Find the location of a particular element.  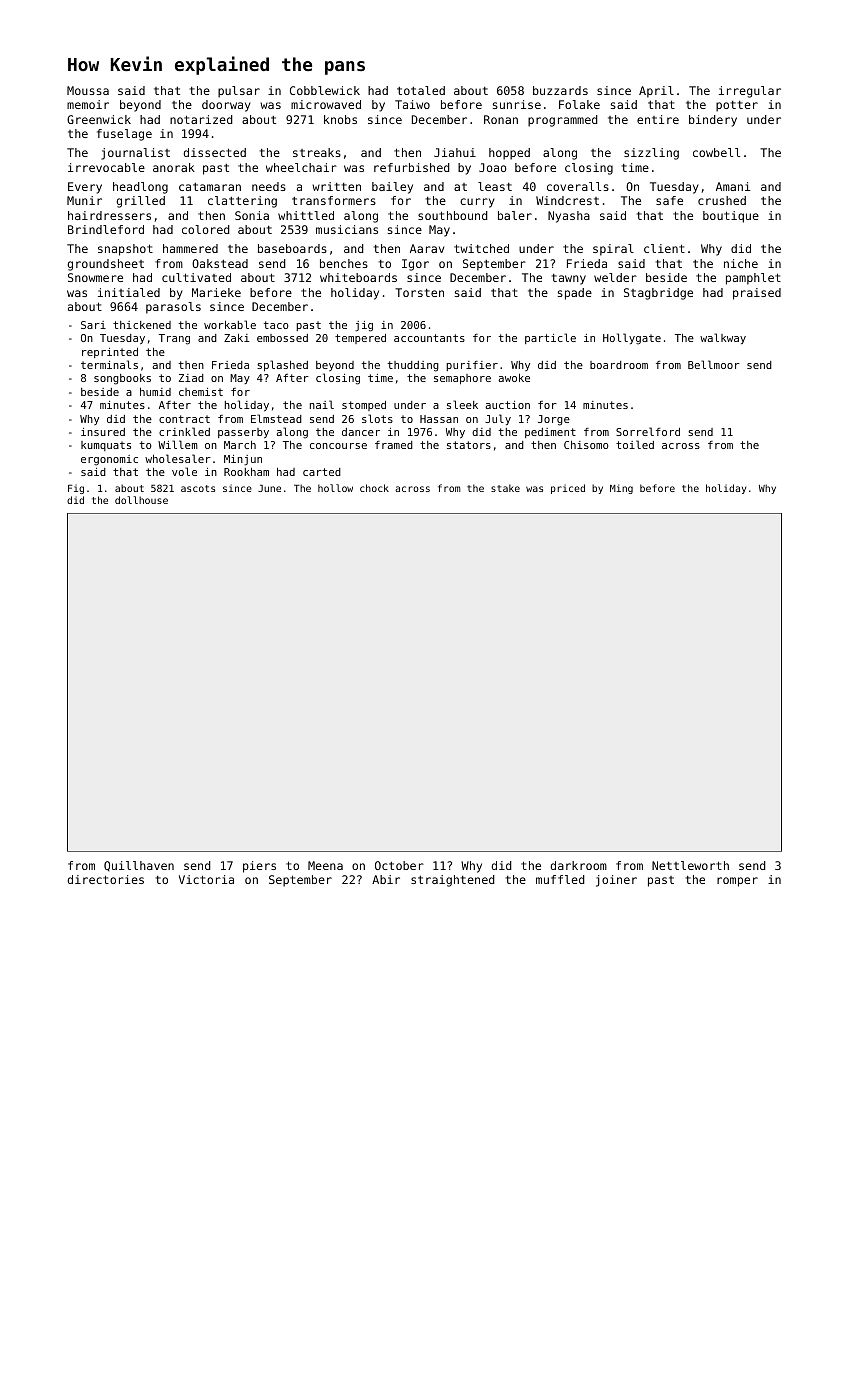

dollhouse is located at coordinates (141, 500).
